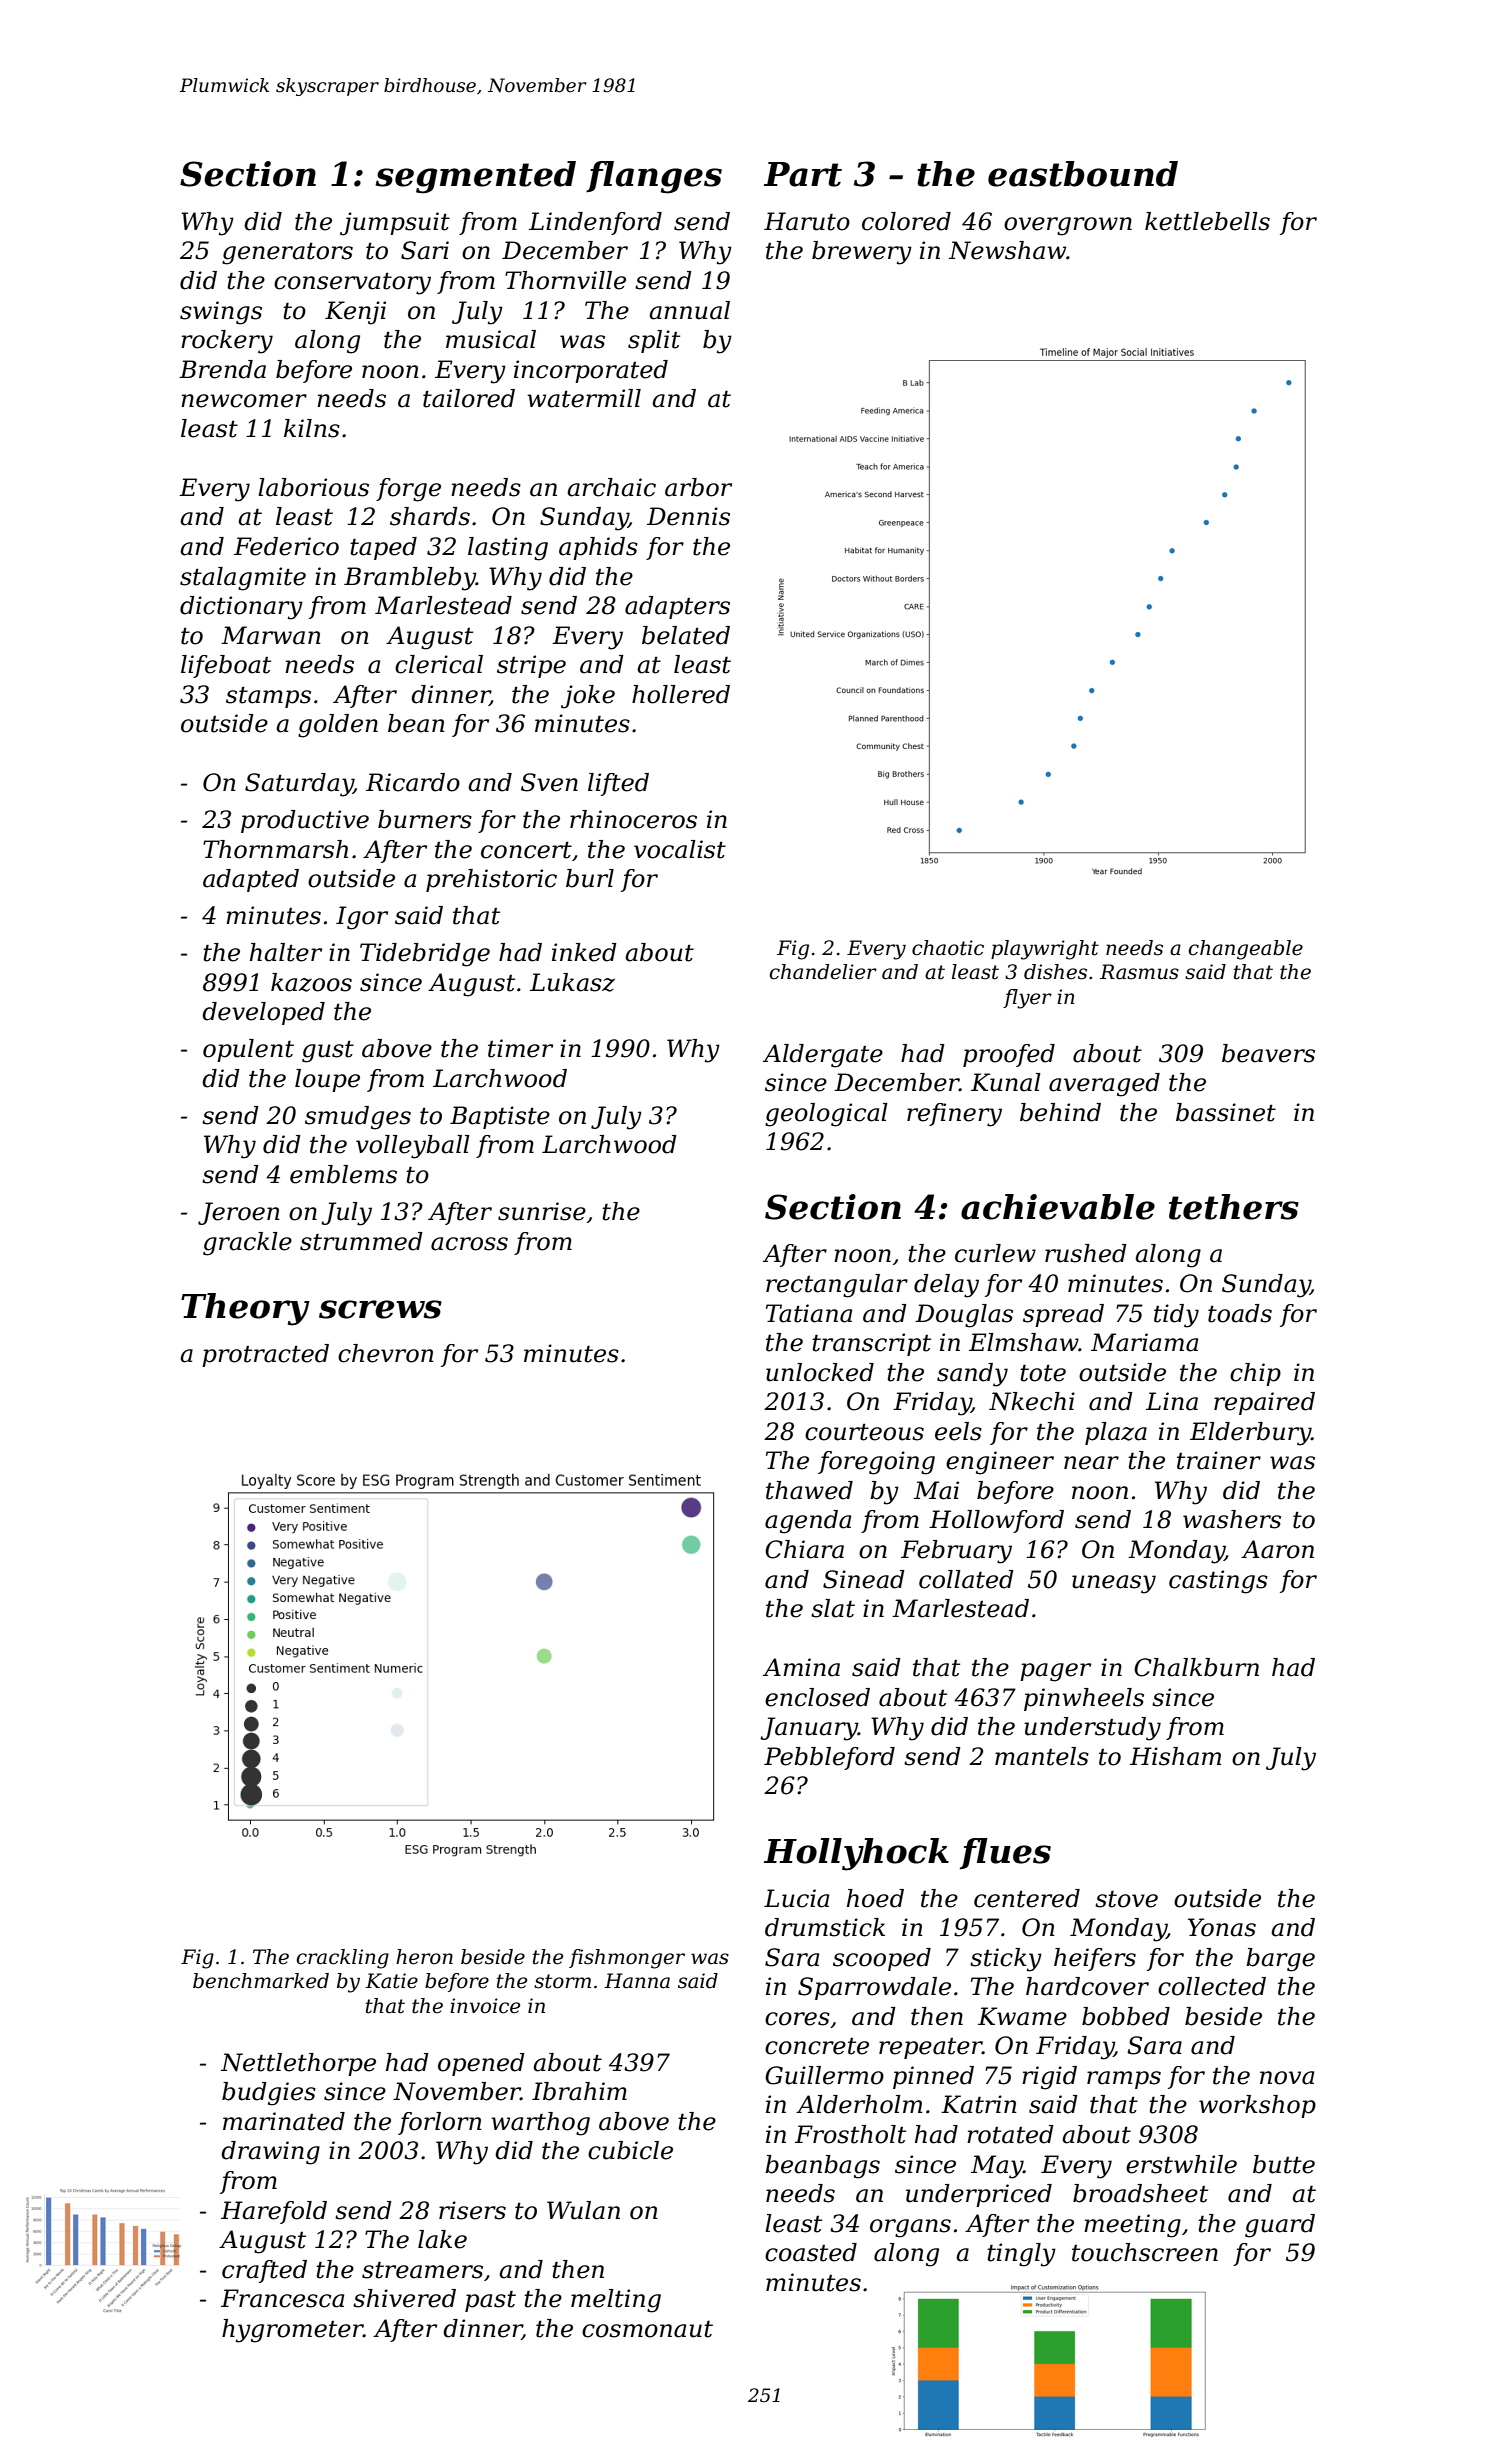  I want to click on crafted, so click(264, 2271).
